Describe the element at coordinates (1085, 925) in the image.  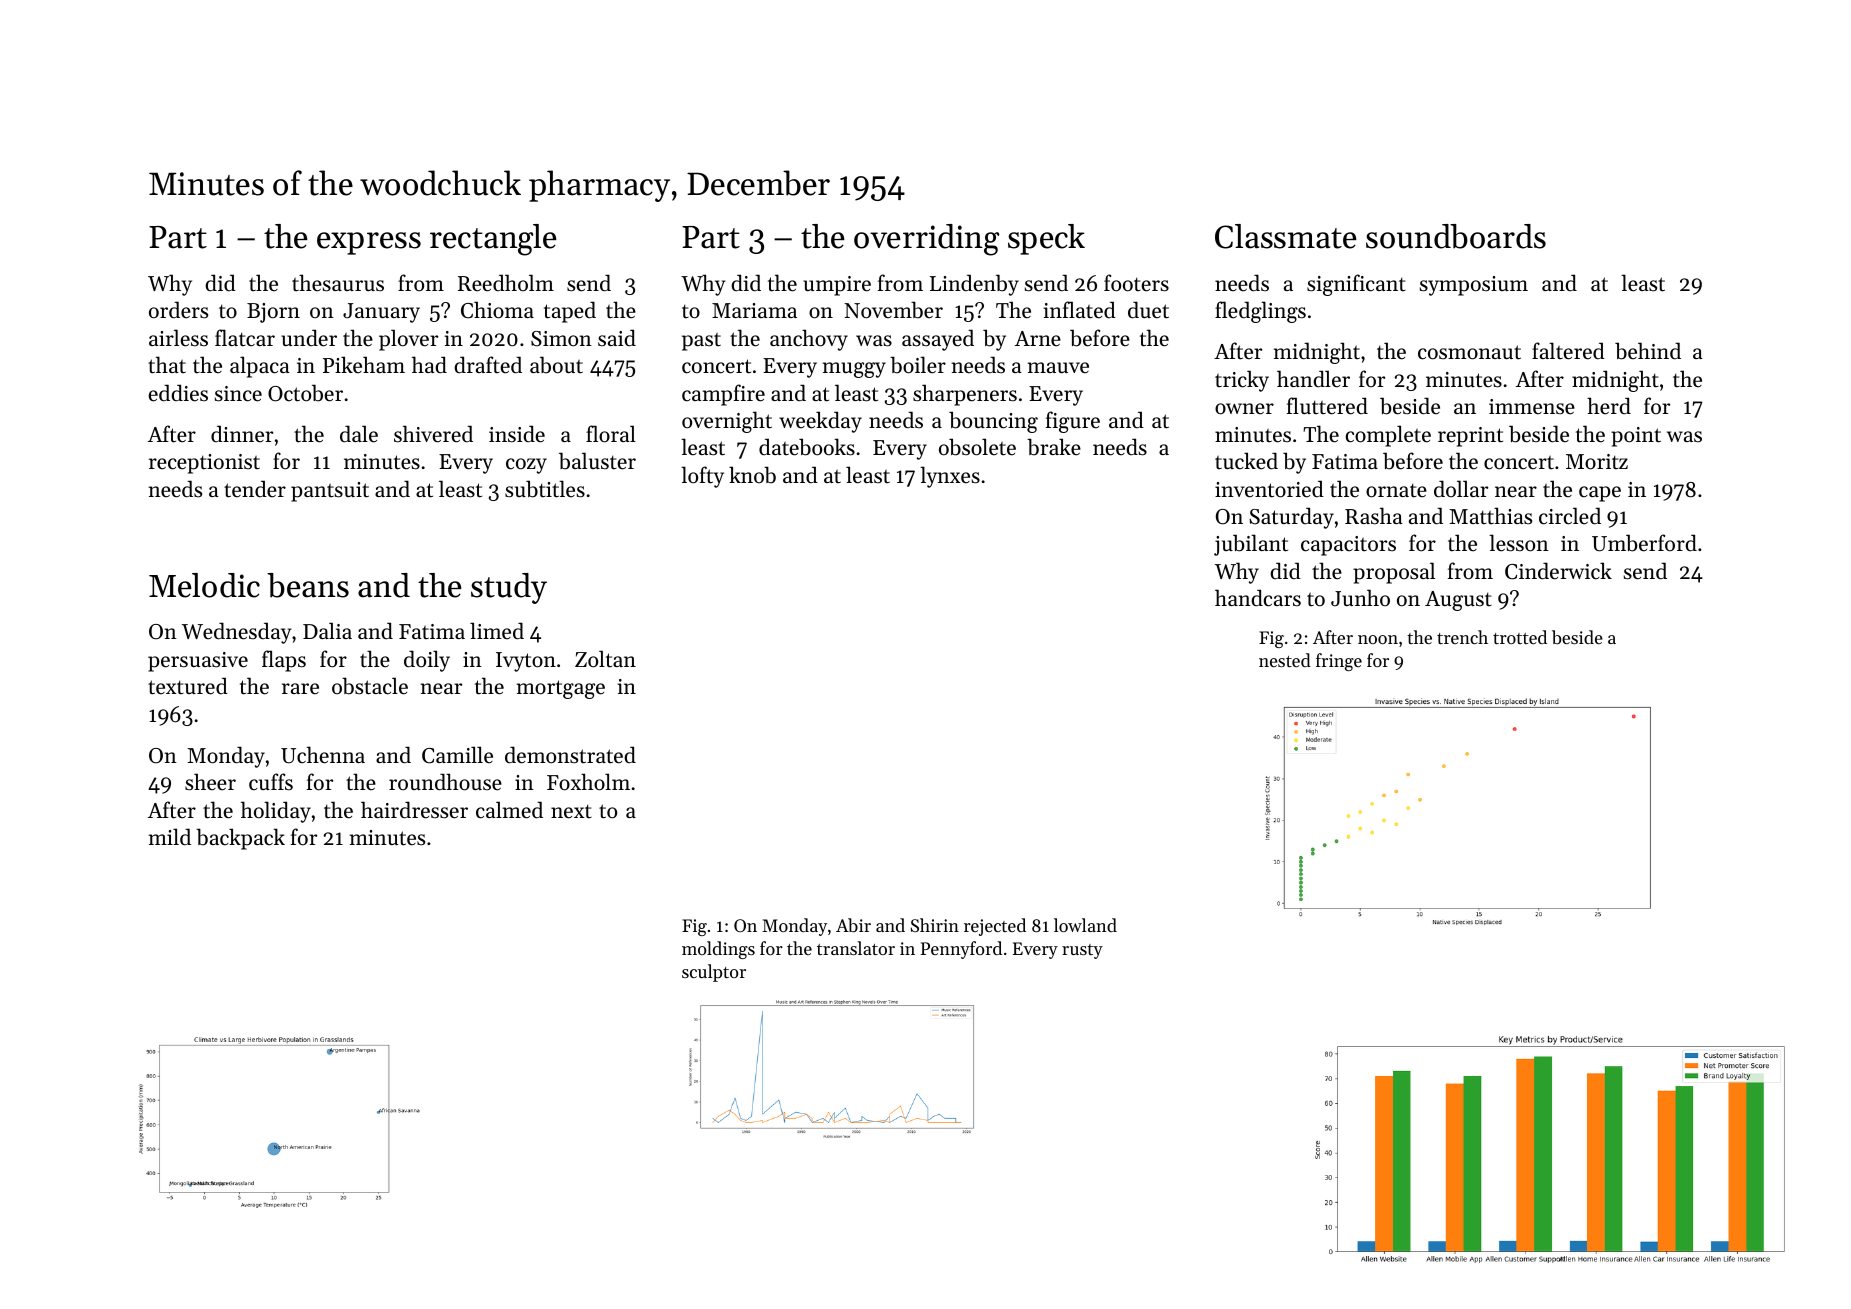
I see `lowland` at that location.
